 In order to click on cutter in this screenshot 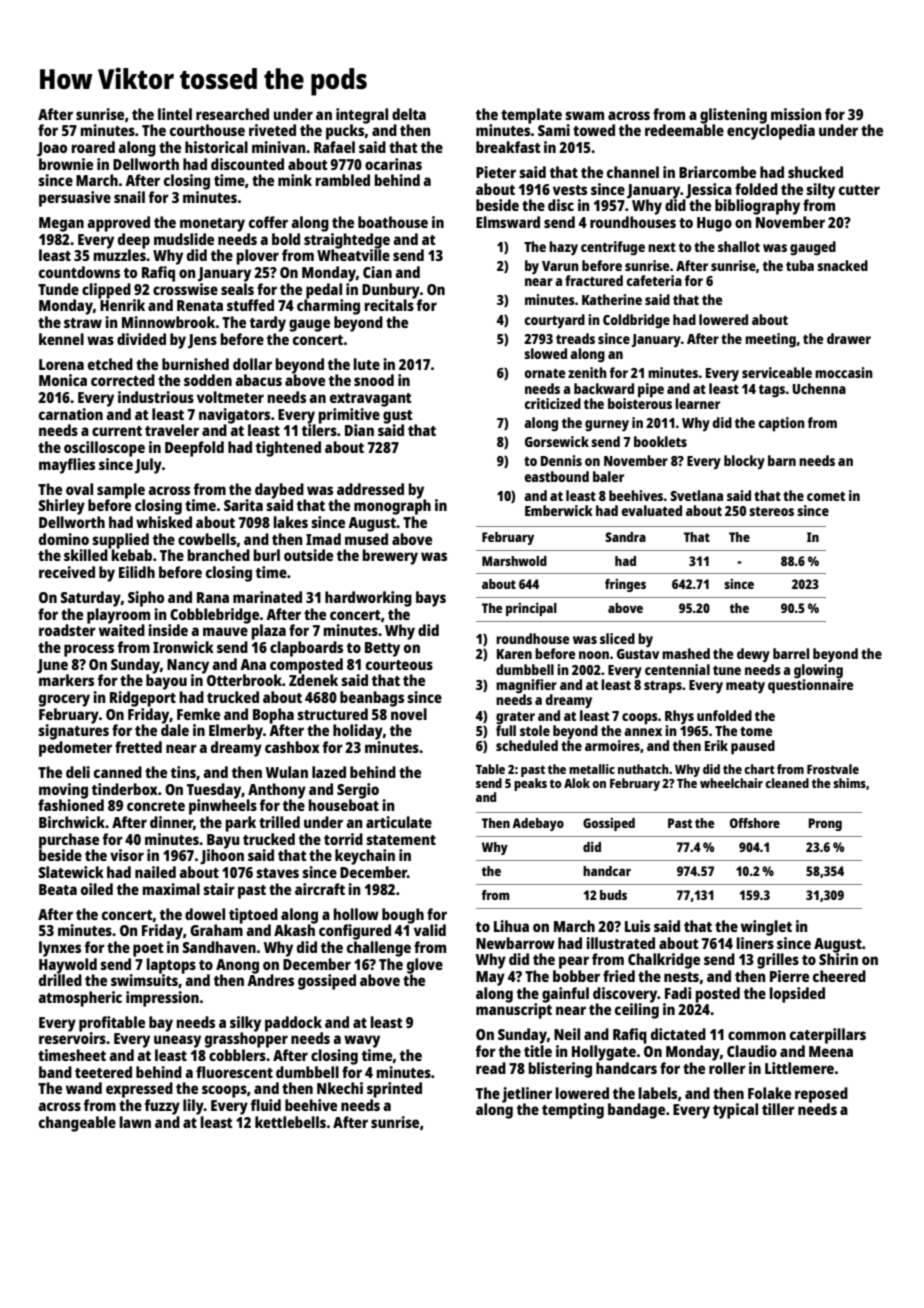, I will do `click(859, 190)`.
